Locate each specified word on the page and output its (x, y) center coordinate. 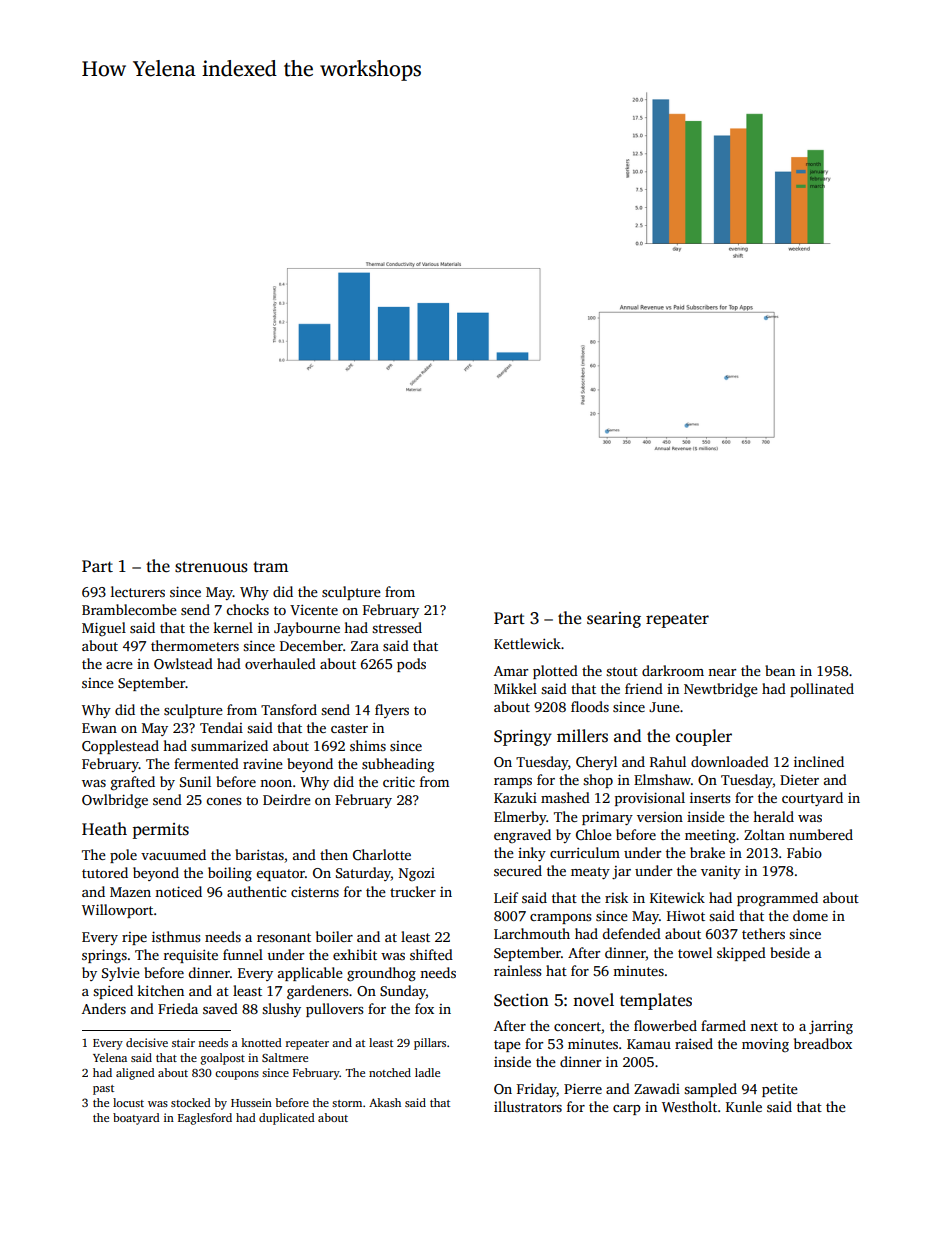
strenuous (211, 567)
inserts (710, 797)
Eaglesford (205, 1119)
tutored (105, 872)
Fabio (804, 852)
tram (270, 566)
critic (399, 782)
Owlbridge (115, 801)
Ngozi (417, 875)
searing (614, 620)
